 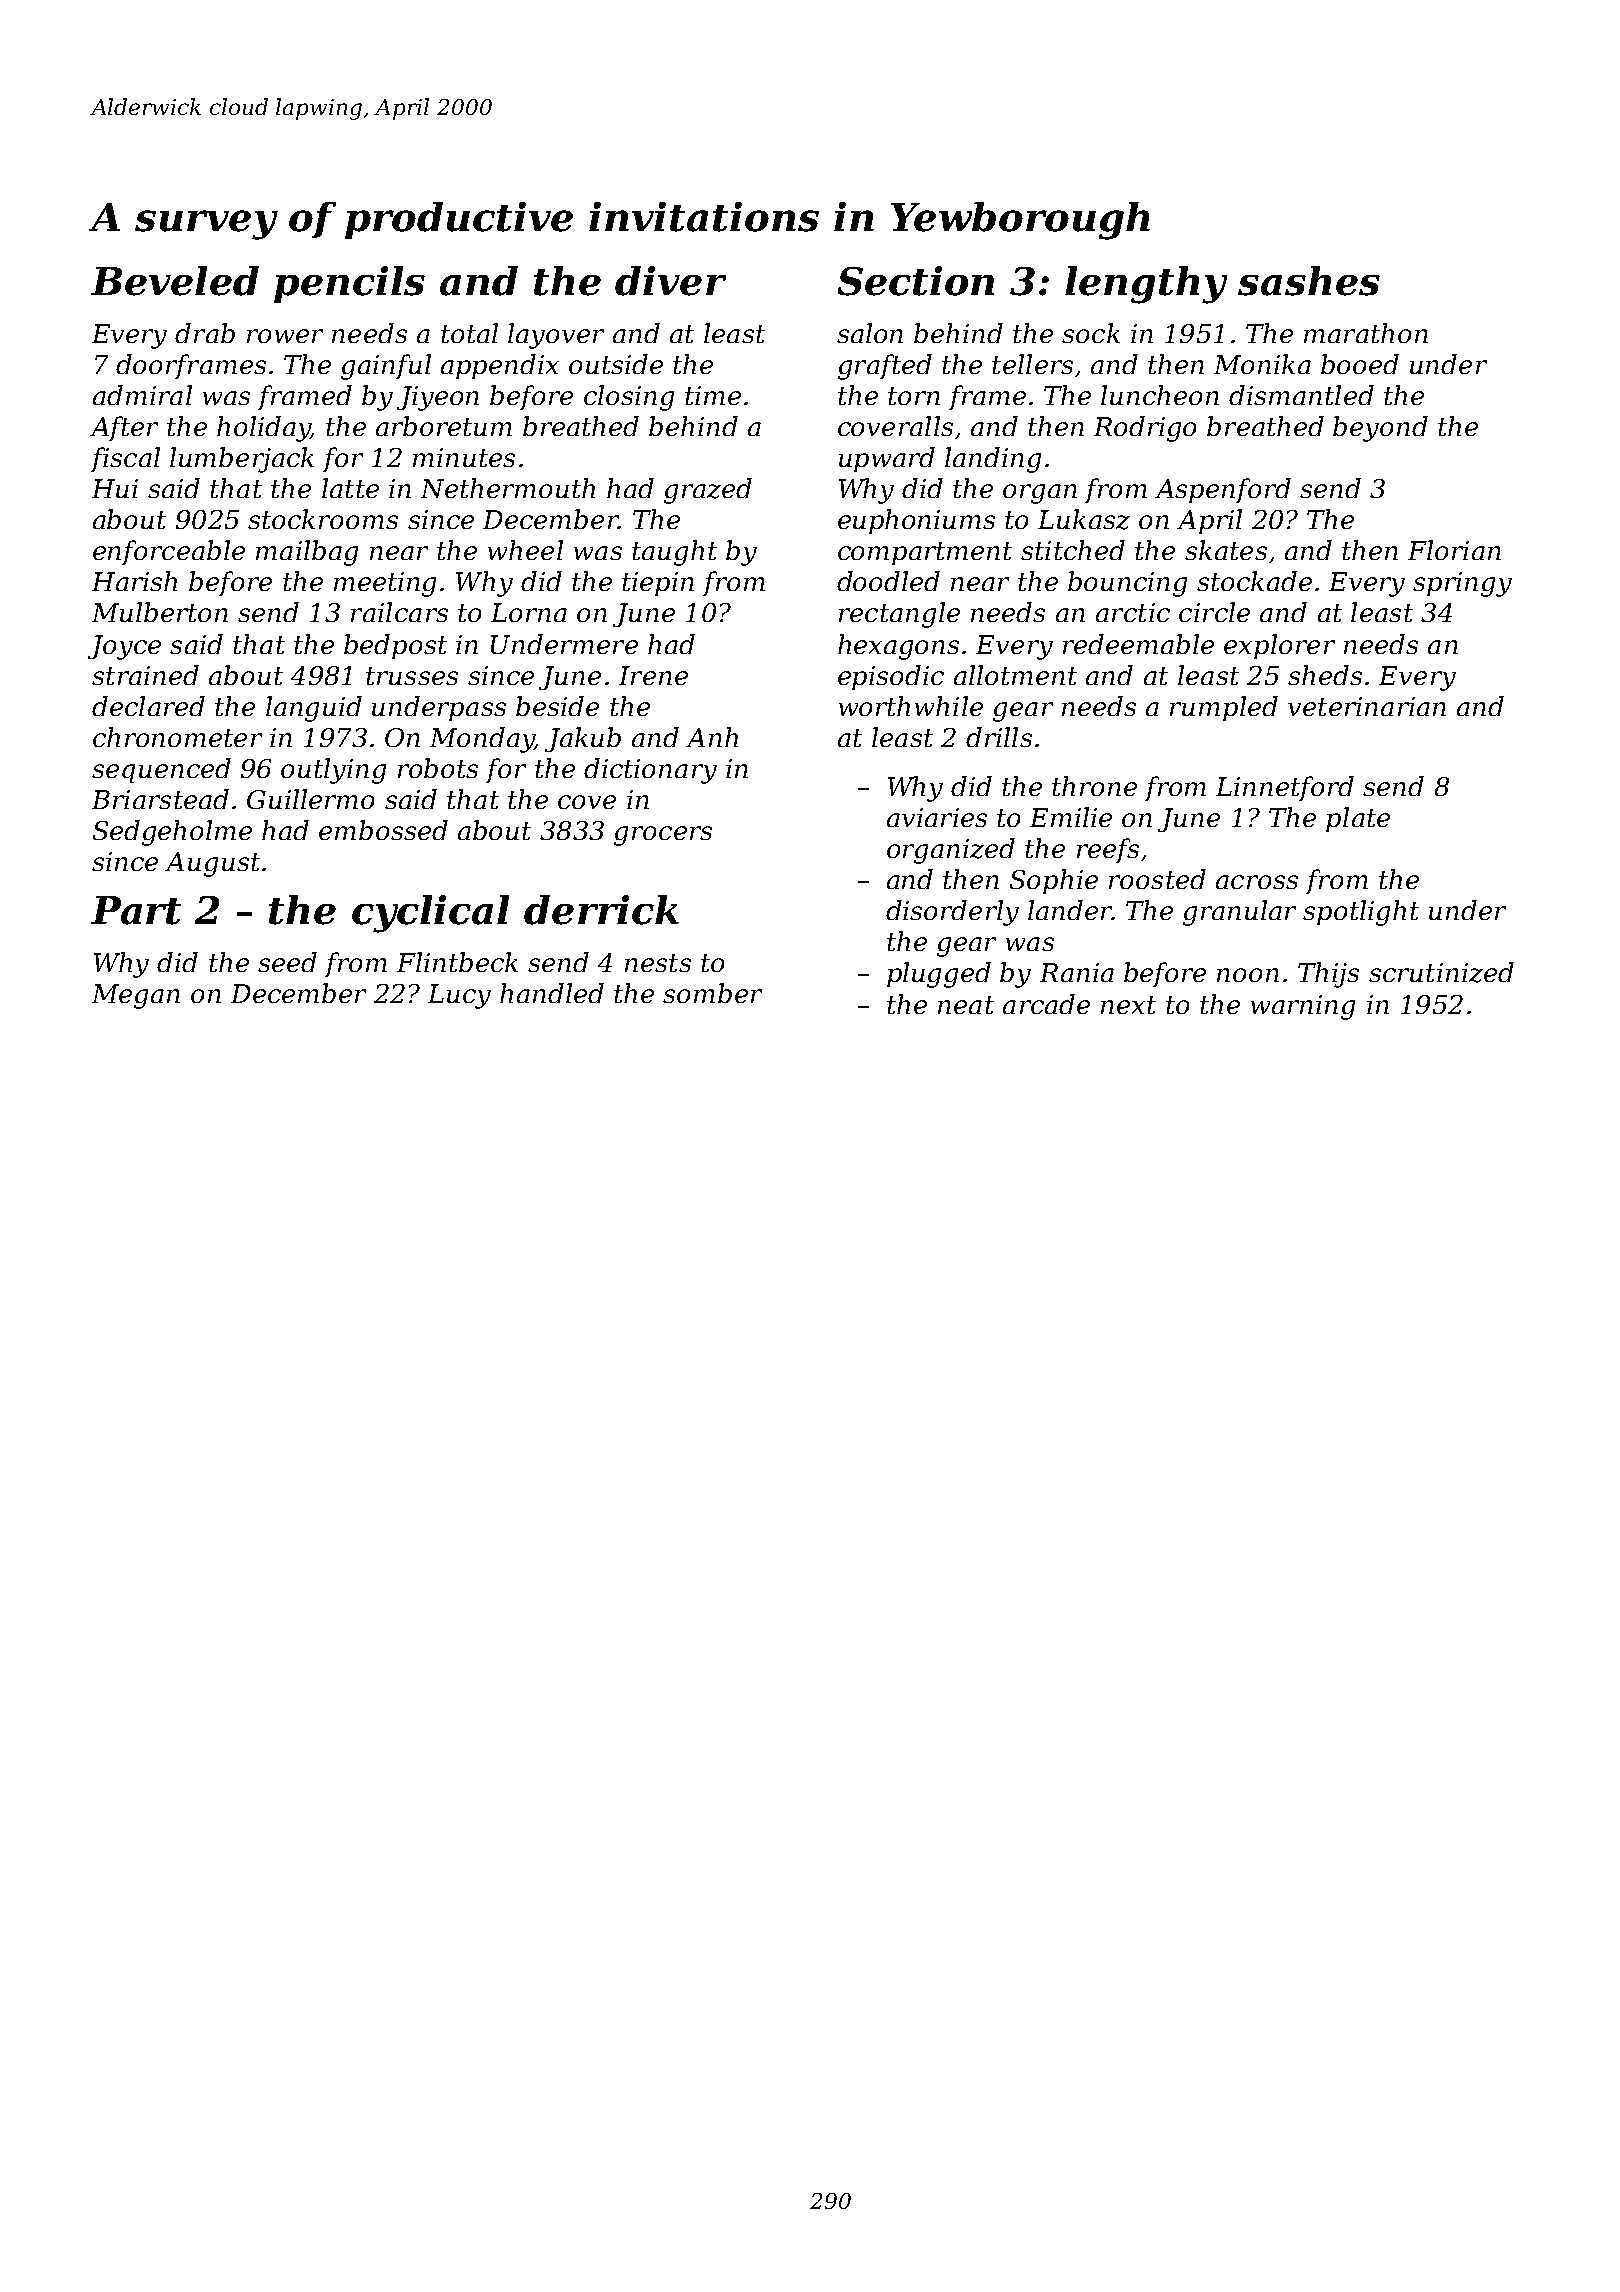 What do you see at coordinates (1108, 850) in the page?
I see `reefs` at bounding box center [1108, 850].
